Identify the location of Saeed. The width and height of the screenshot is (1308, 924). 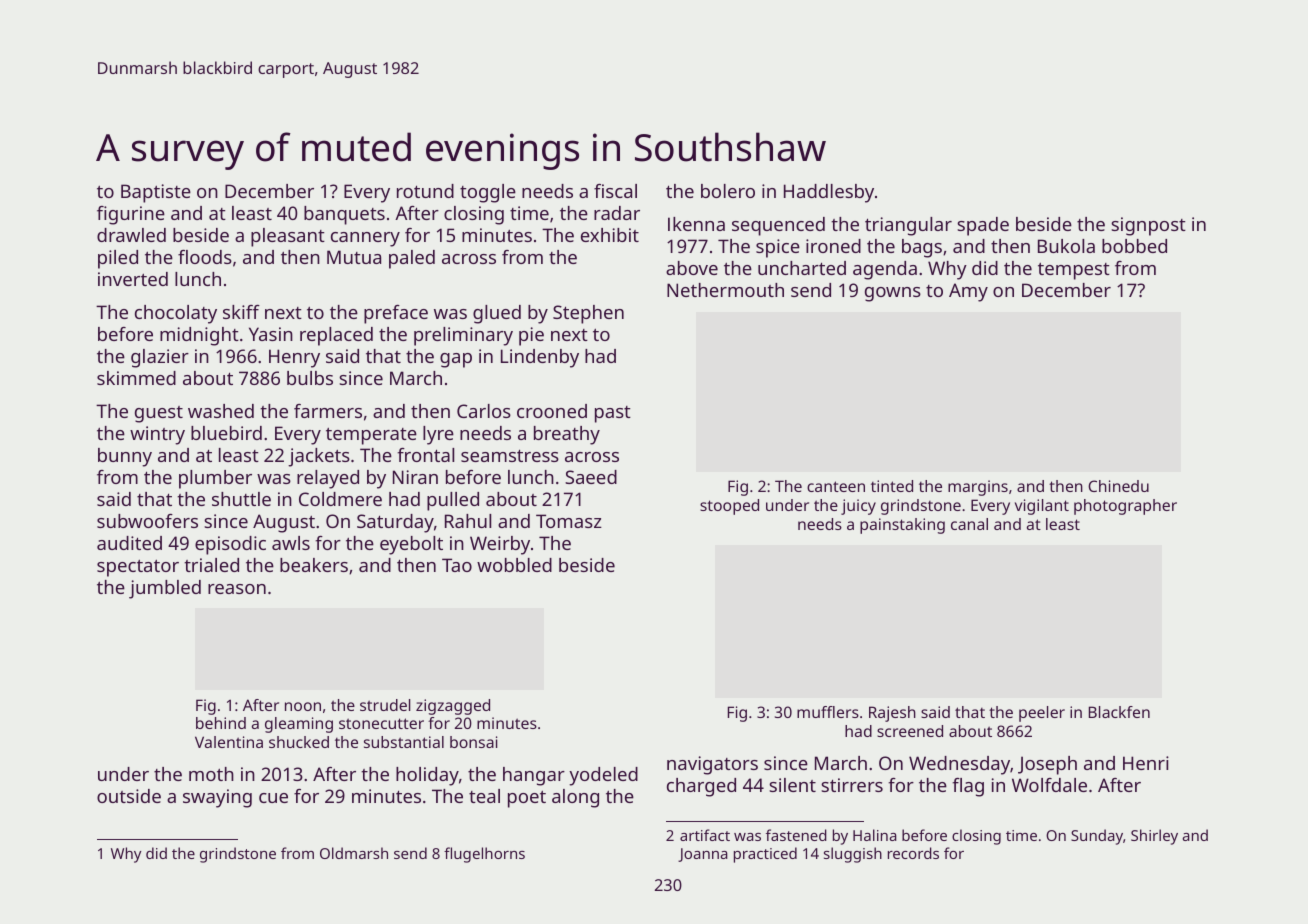
(591, 477).
